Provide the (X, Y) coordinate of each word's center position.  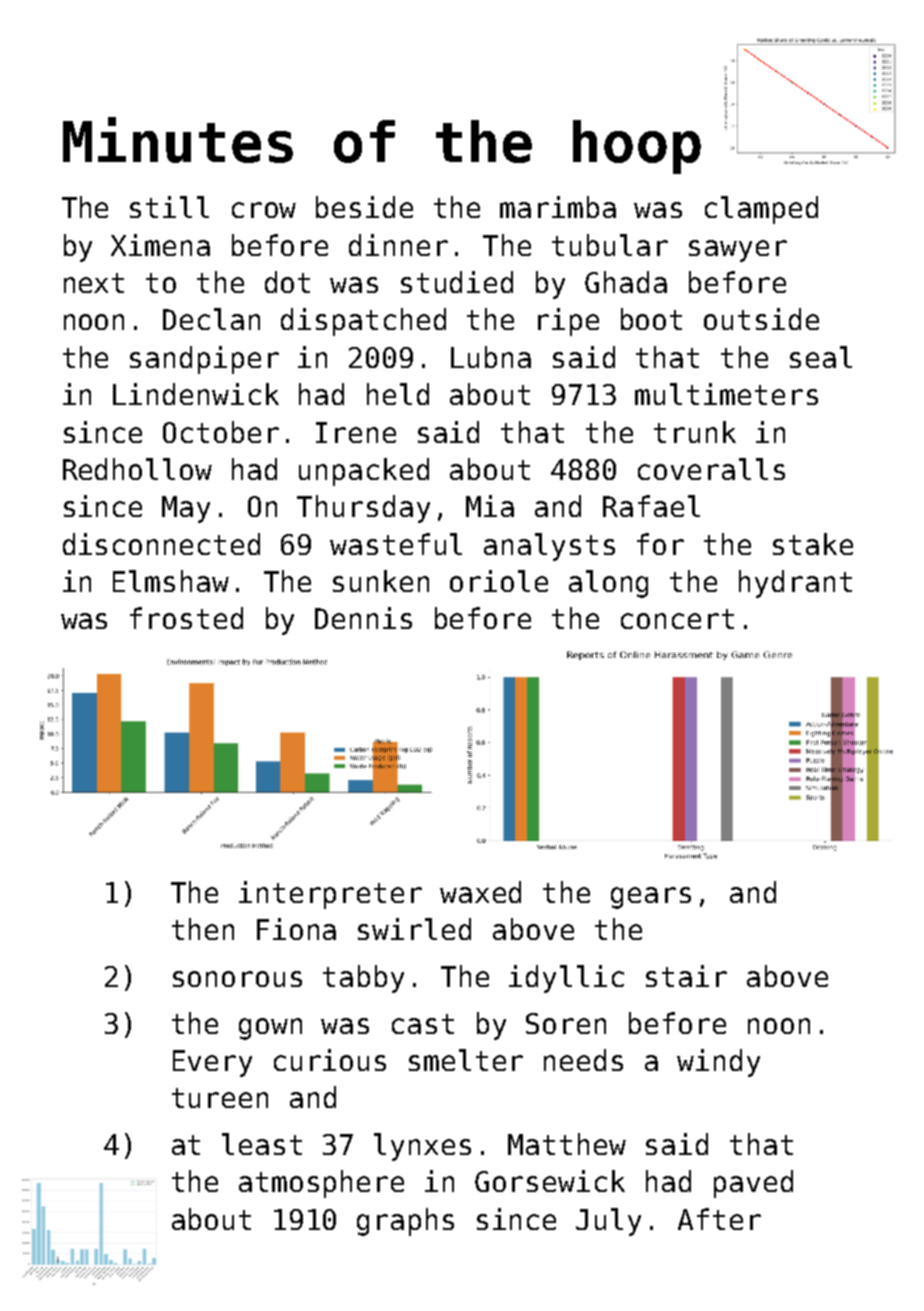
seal (821, 357)
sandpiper (204, 360)
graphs (405, 1222)
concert (677, 619)
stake (813, 544)
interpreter (330, 895)
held (398, 394)
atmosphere (321, 1184)
